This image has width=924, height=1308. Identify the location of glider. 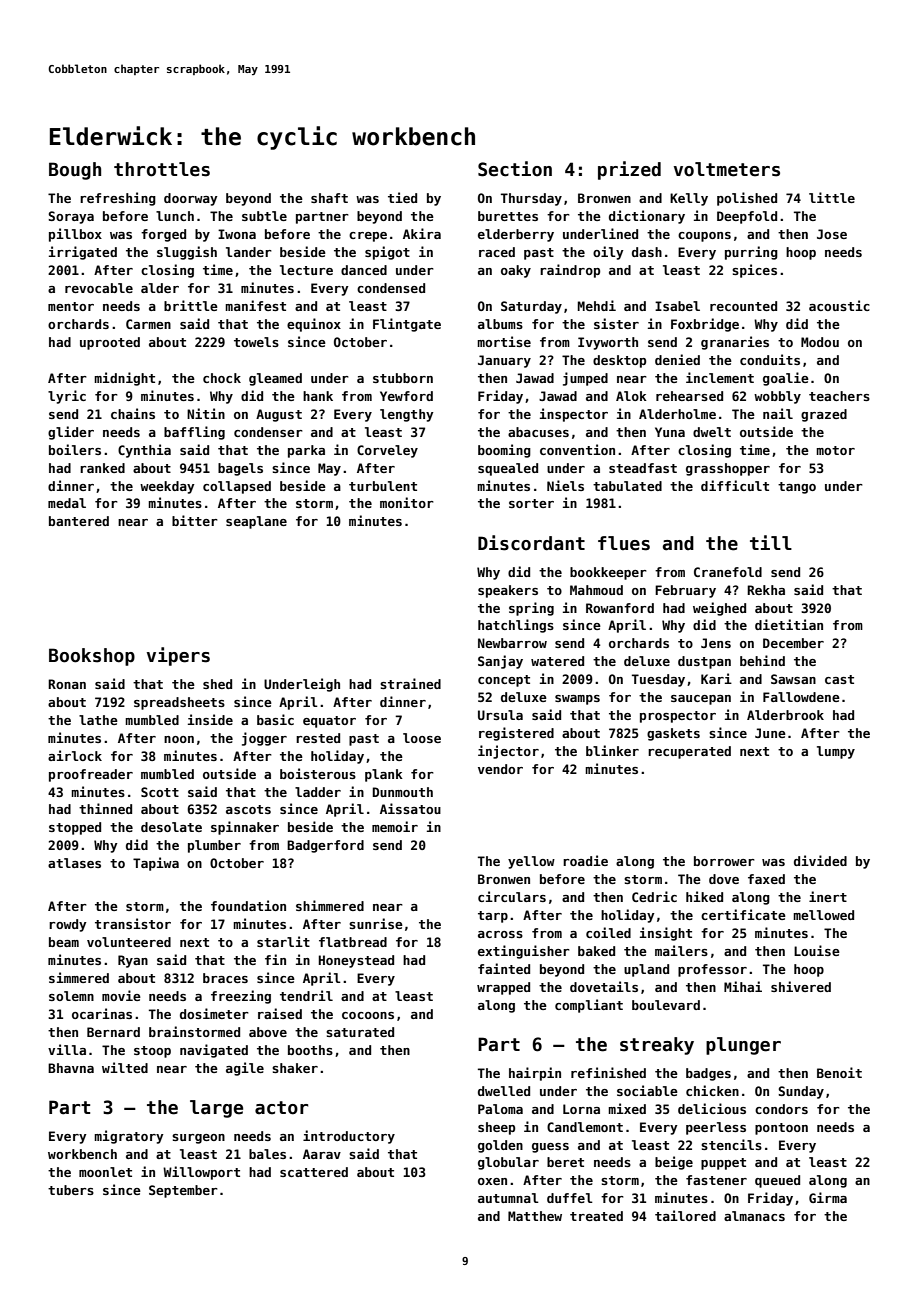
(71, 433).
